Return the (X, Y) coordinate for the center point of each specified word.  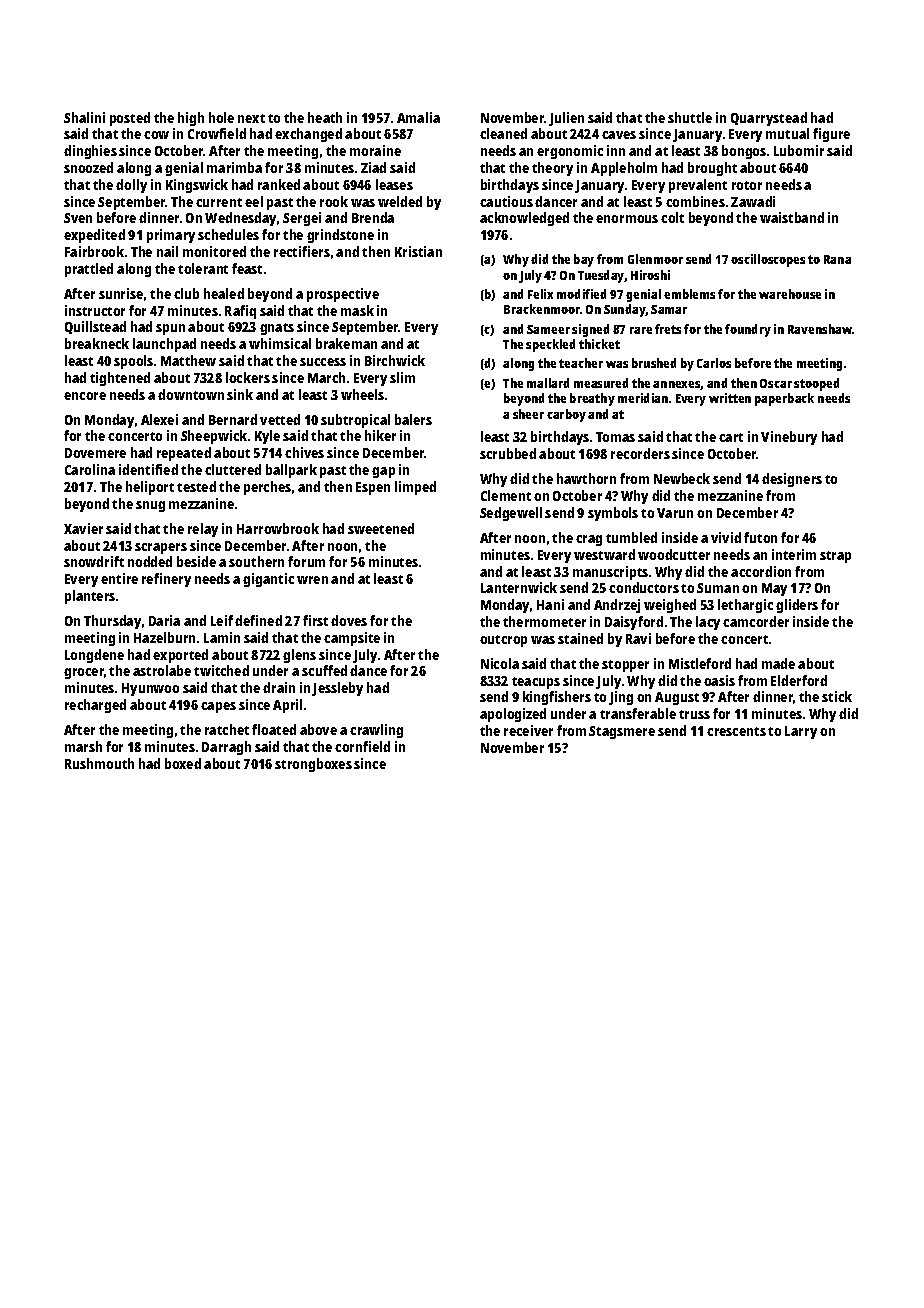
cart (731, 437)
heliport (150, 488)
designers (792, 480)
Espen (373, 488)
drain (279, 687)
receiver (528, 730)
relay (203, 530)
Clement (506, 495)
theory (552, 169)
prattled (89, 270)
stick (837, 696)
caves (619, 135)
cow (156, 135)
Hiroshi (650, 275)
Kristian (418, 251)
